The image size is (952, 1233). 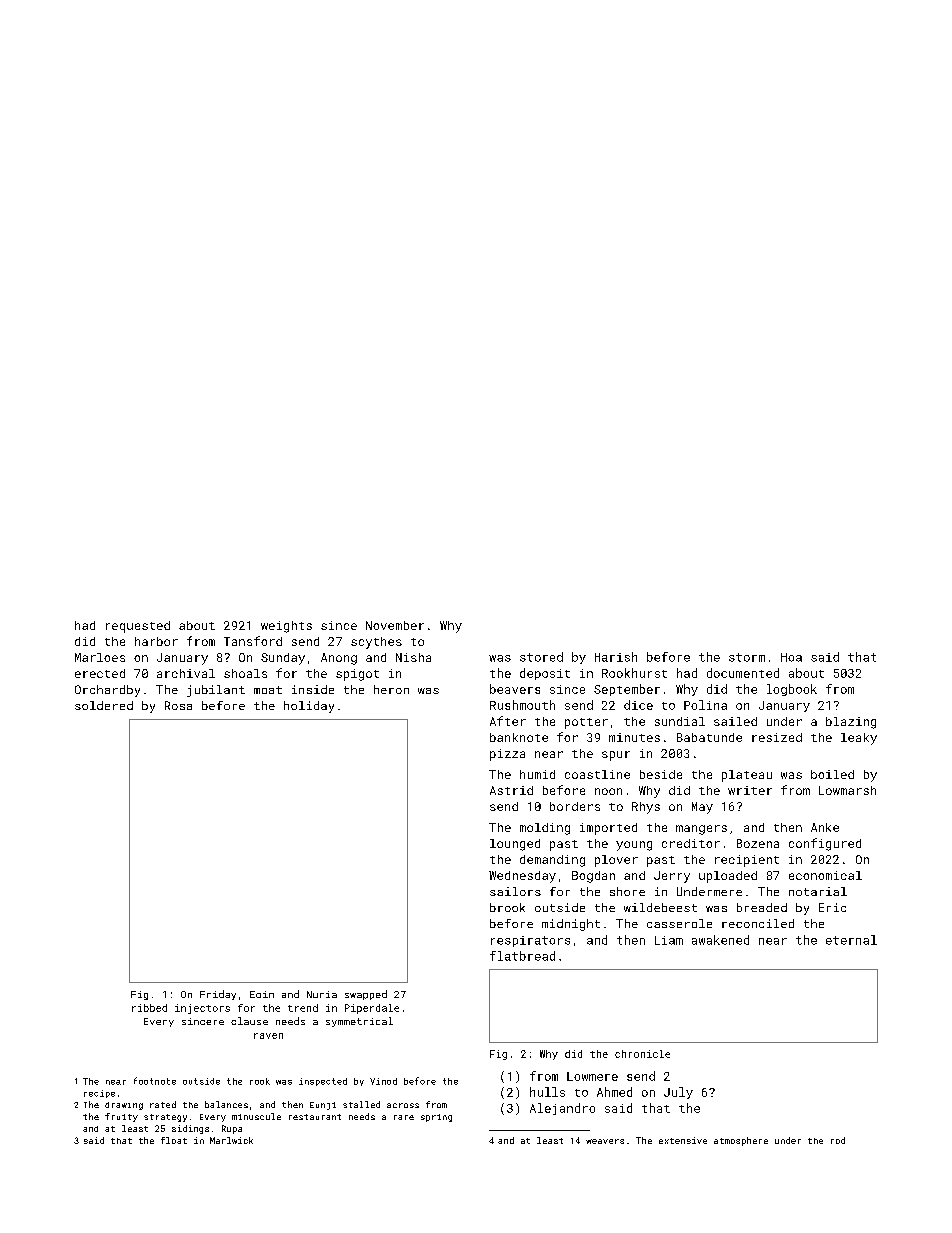 What do you see at coordinates (522, 956) in the document?
I see `flatbread` at bounding box center [522, 956].
